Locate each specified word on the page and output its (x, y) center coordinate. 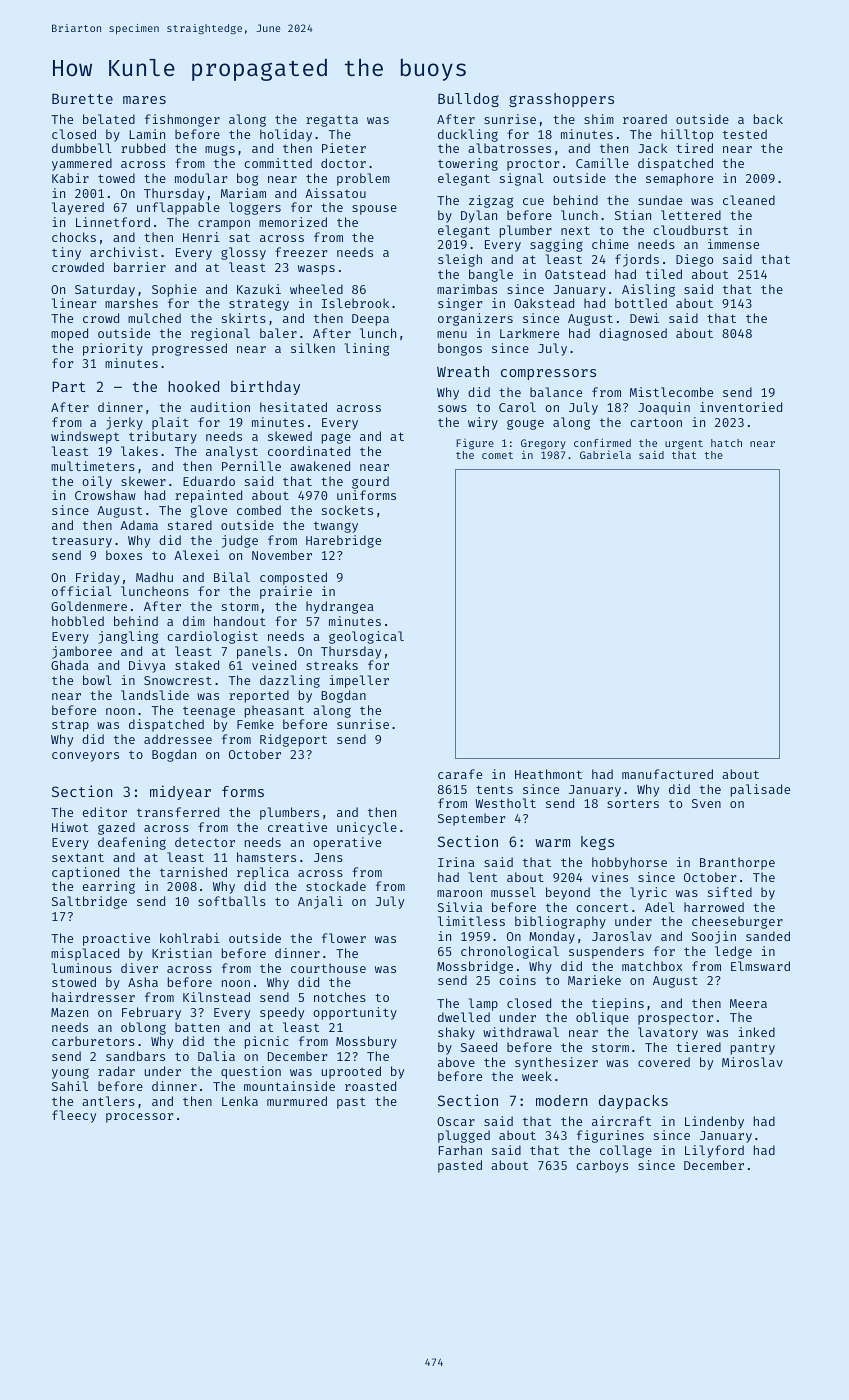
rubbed (143, 148)
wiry (483, 423)
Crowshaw (105, 495)
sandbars (135, 1056)
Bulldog (468, 100)
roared (645, 119)
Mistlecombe (671, 392)
